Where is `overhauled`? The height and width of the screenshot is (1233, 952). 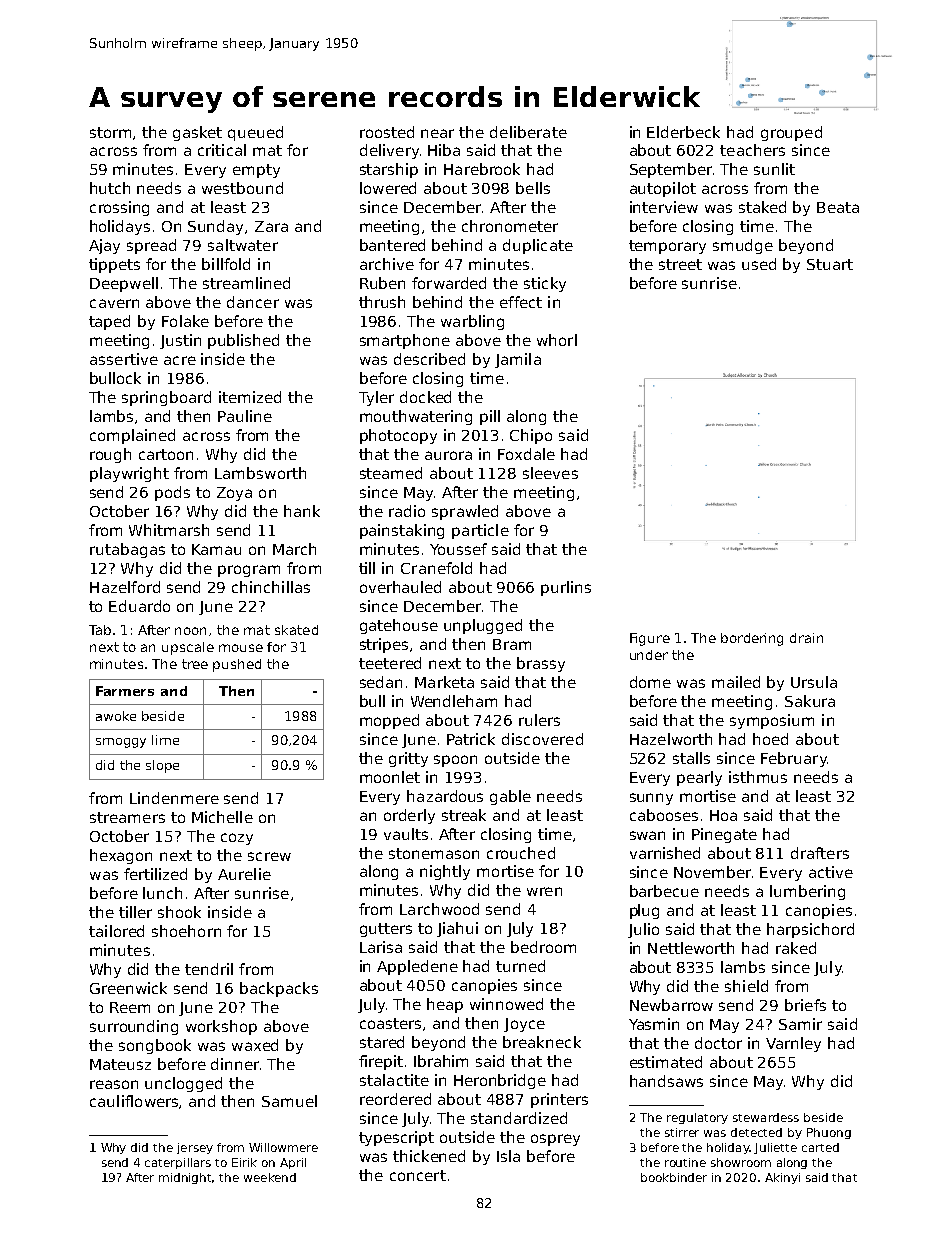
overhauled is located at coordinates (400, 587).
